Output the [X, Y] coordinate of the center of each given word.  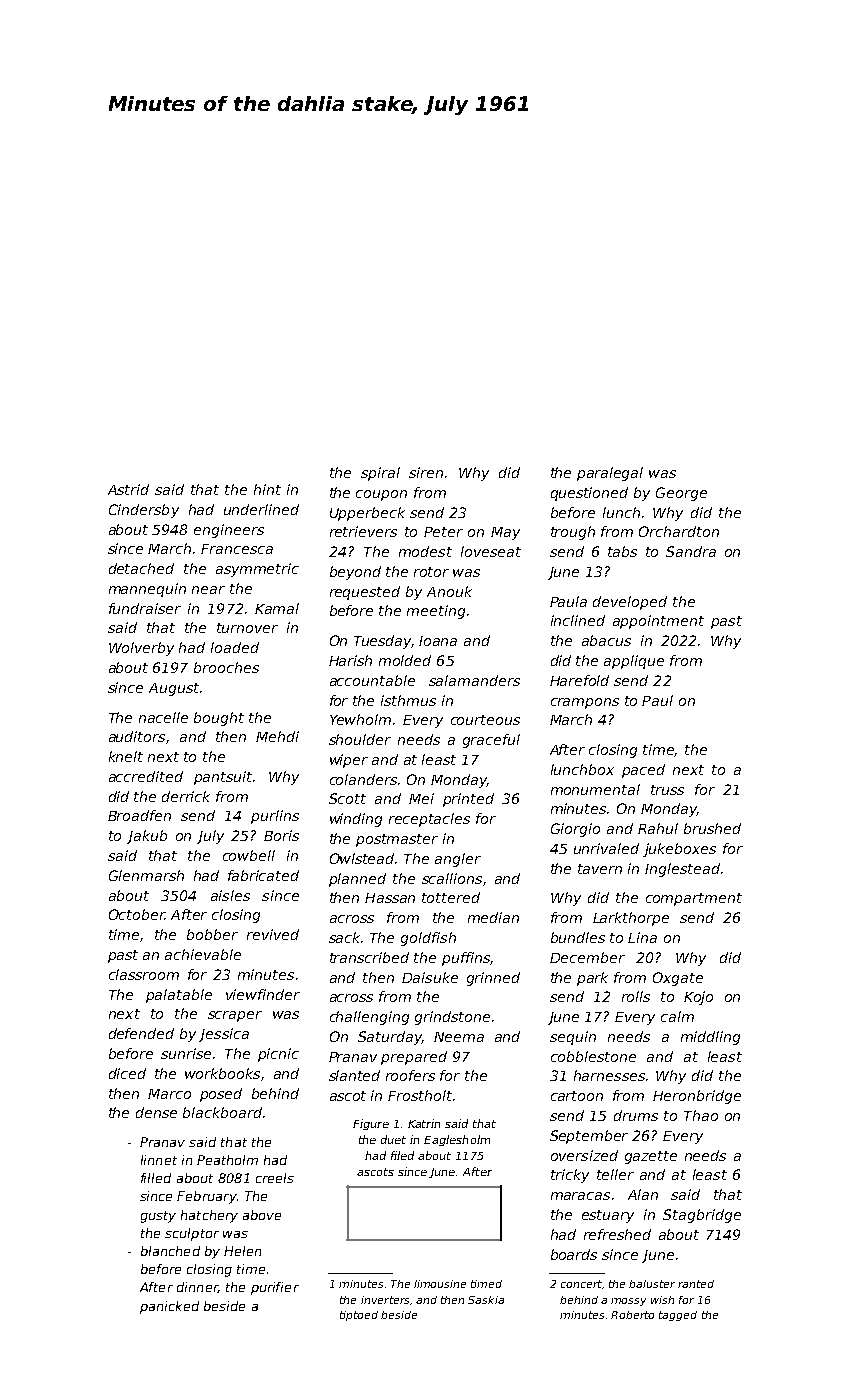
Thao [701, 1115]
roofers [410, 1075]
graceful [491, 741]
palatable [179, 996]
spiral [380, 474]
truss [667, 790]
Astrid [128, 489]
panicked [169, 1307]
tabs [622, 551]
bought [219, 719]
